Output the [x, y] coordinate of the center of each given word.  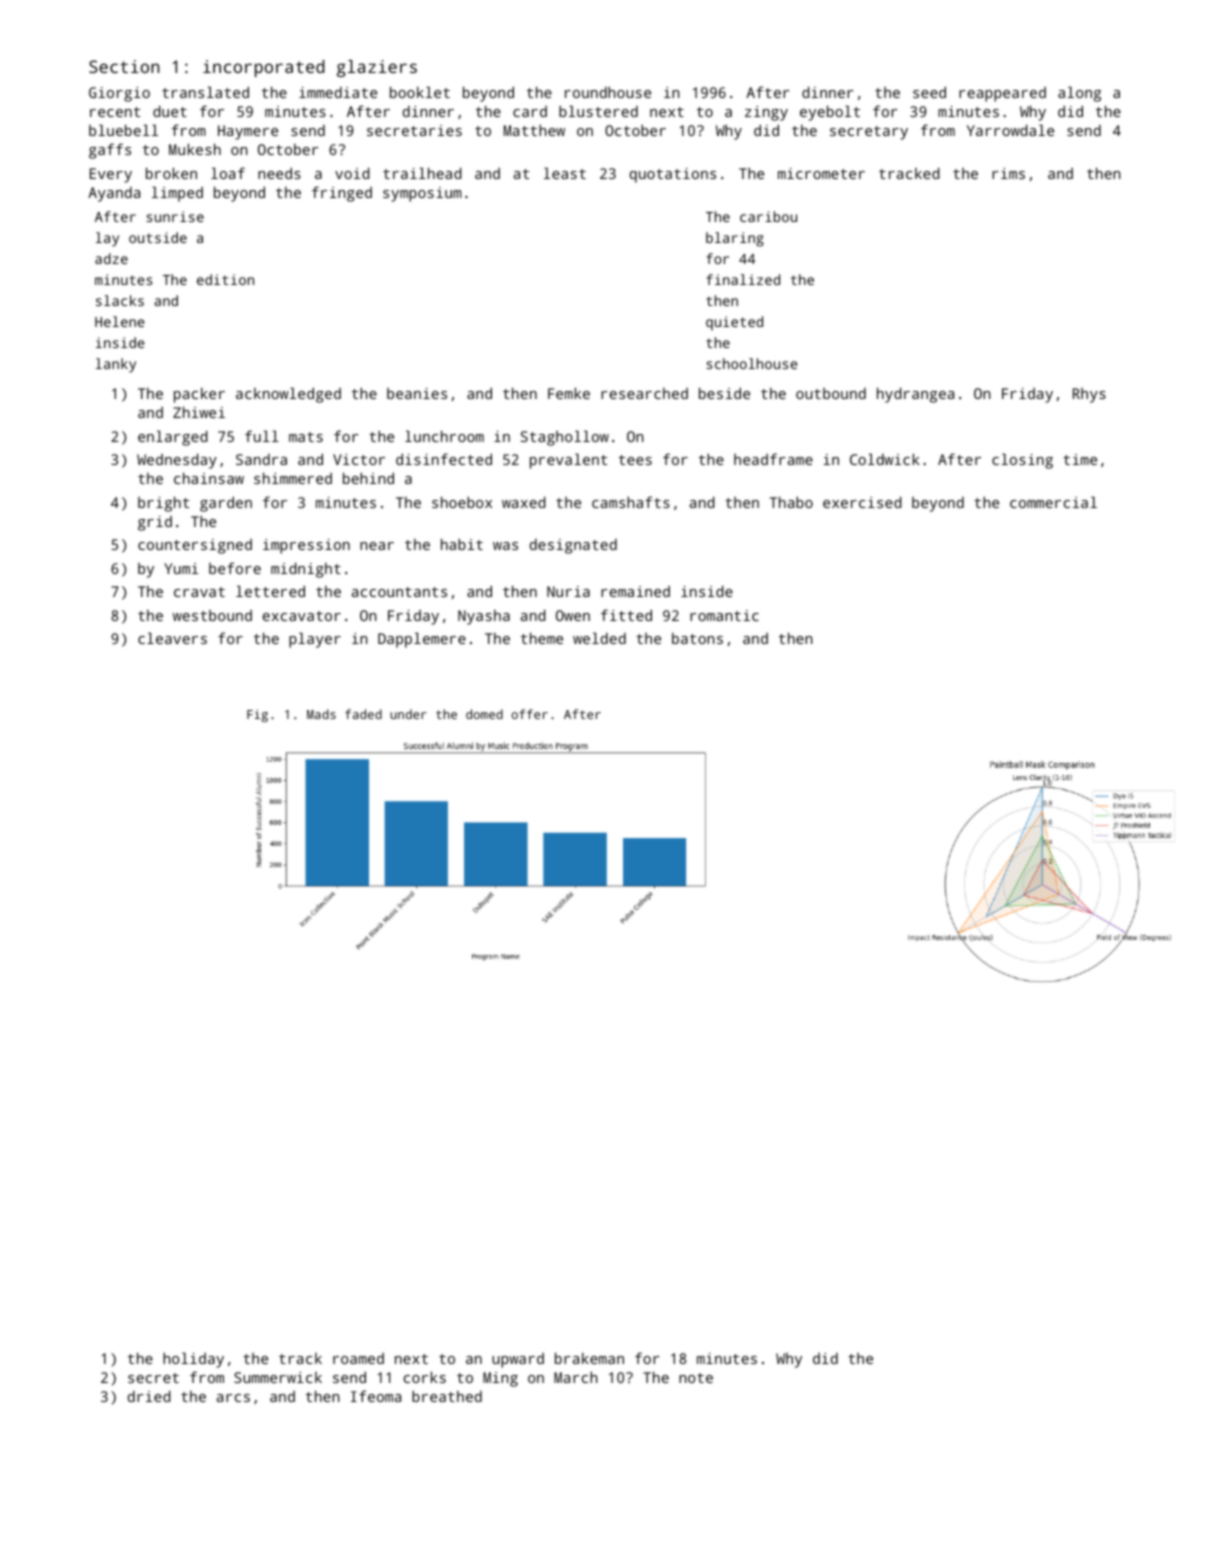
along [1079, 94]
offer [530, 714]
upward [518, 1360]
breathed [447, 1396]
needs [279, 173]
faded [363, 714]
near [377, 546]
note [696, 1378]
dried [149, 1396]
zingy [766, 113]
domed [484, 714]
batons [697, 638]
